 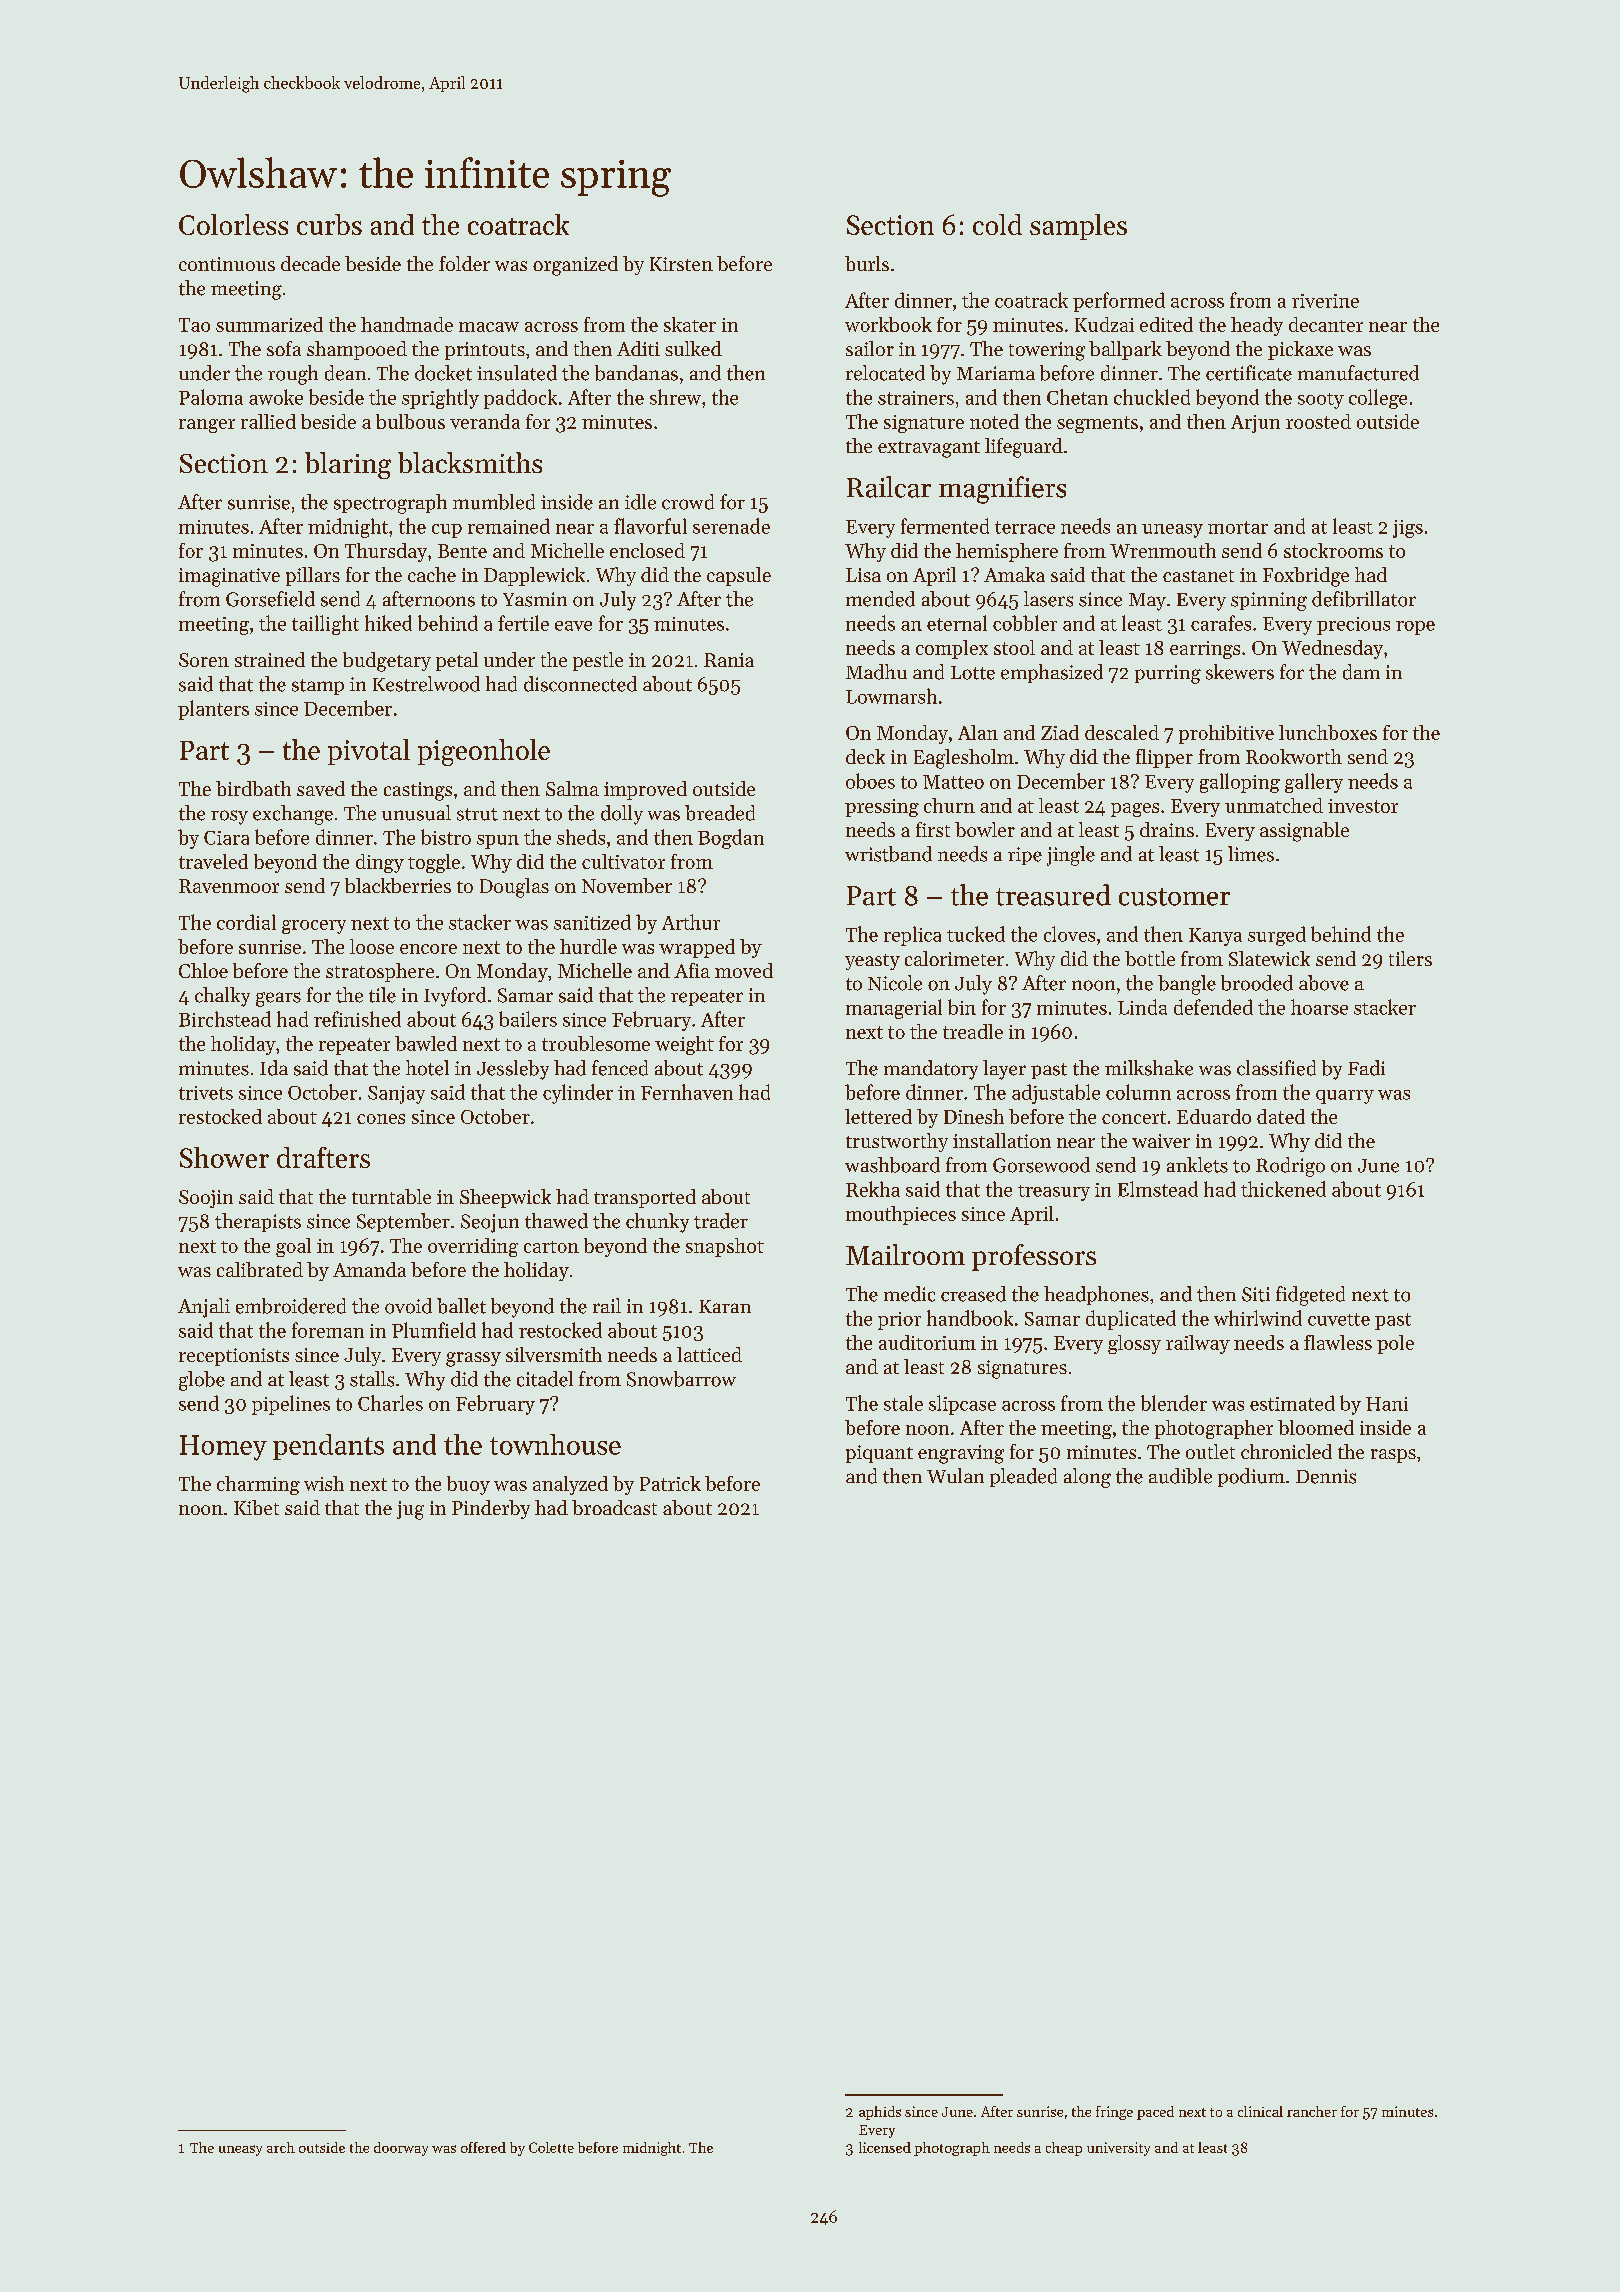 I want to click on dated, so click(x=1281, y=1116).
